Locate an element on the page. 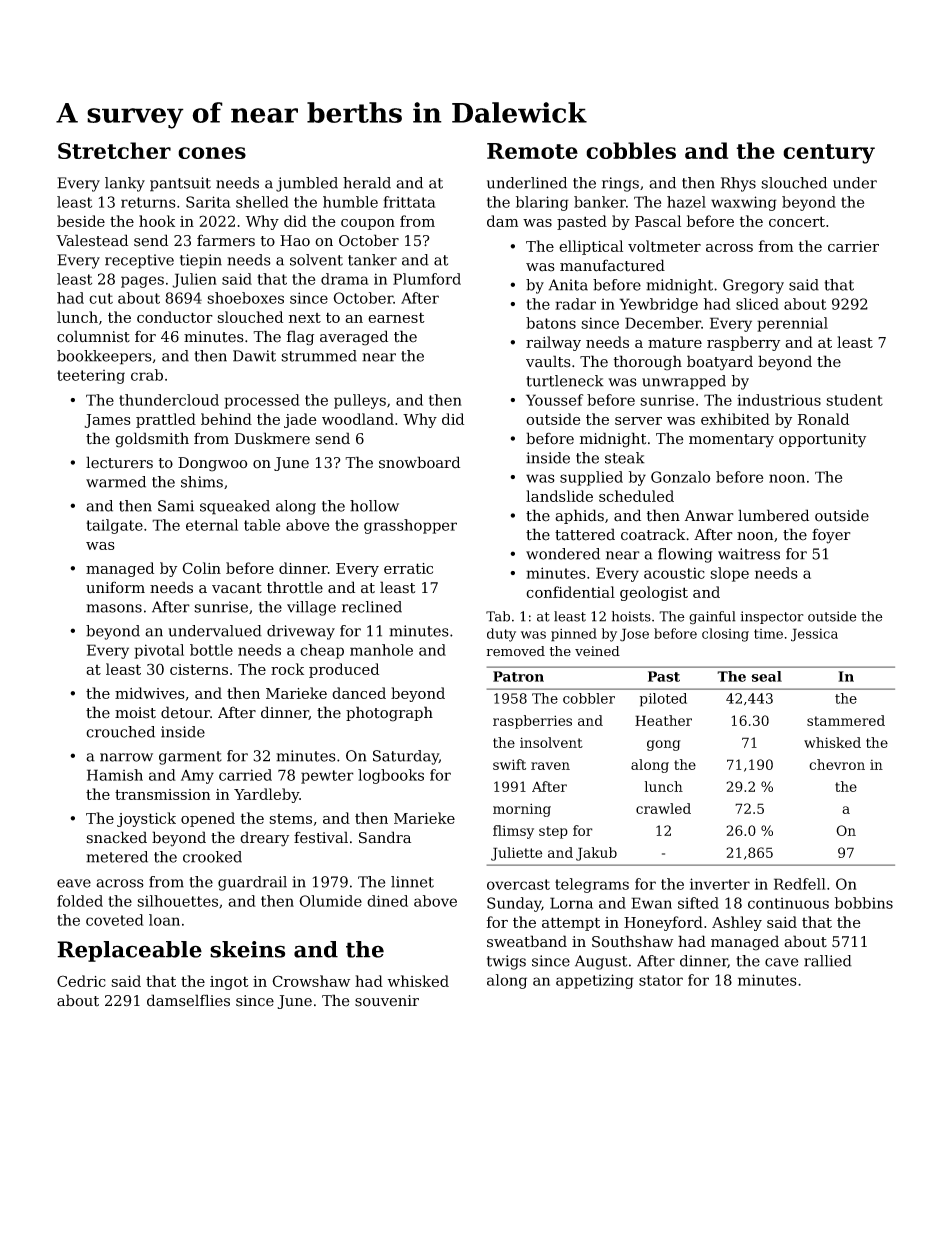 The height and width of the image is (1233, 952). warmed is located at coordinates (116, 482).
